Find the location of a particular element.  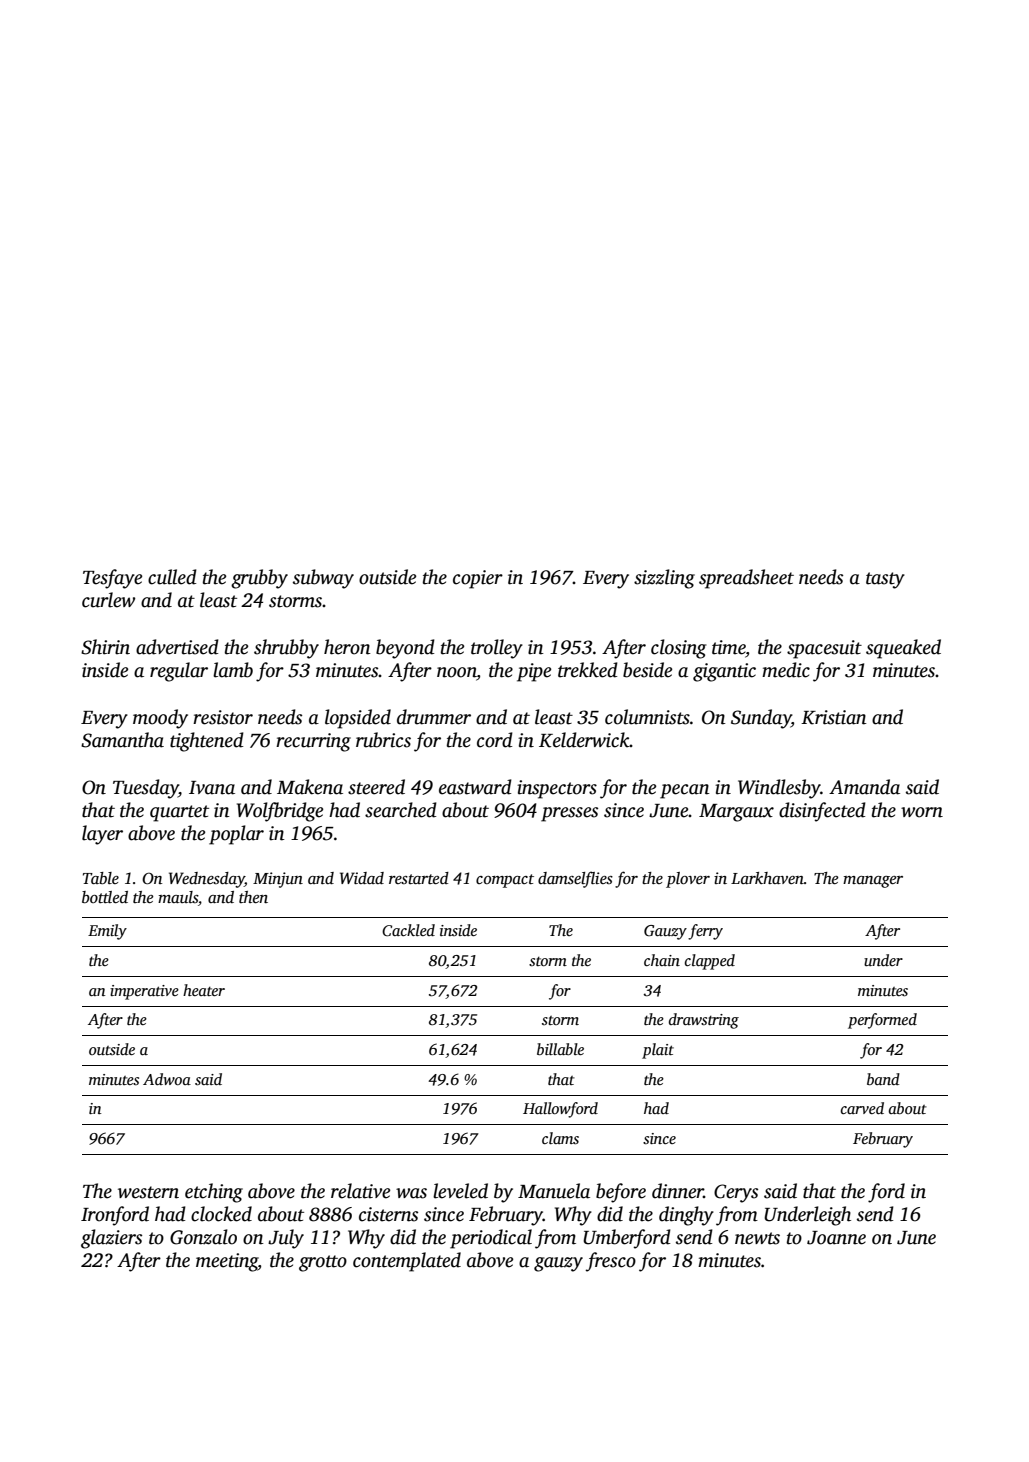

glaziers is located at coordinates (111, 1239).
